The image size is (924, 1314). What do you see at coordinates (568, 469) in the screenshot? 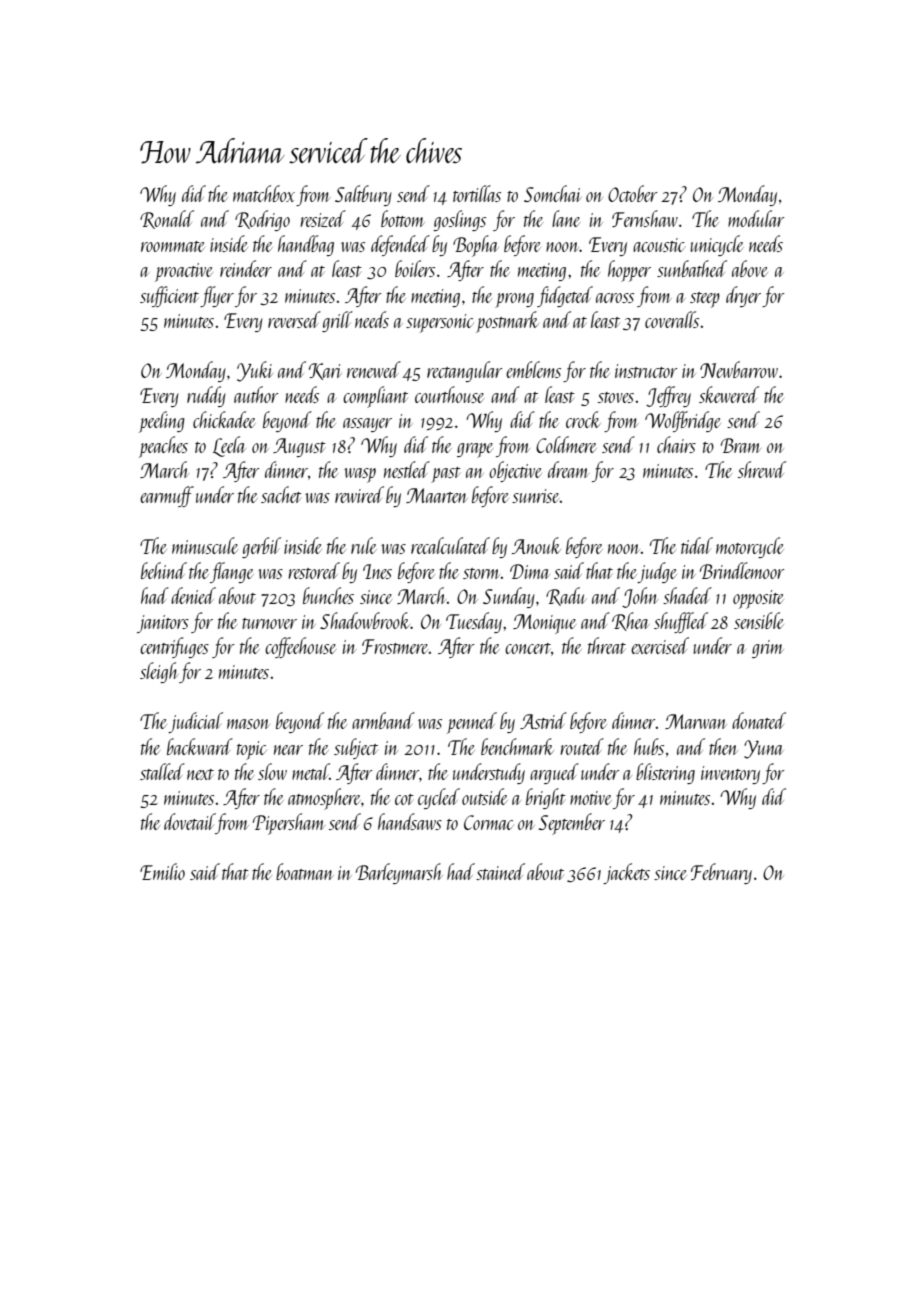
I see `dream` at bounding box center [568, 469].
